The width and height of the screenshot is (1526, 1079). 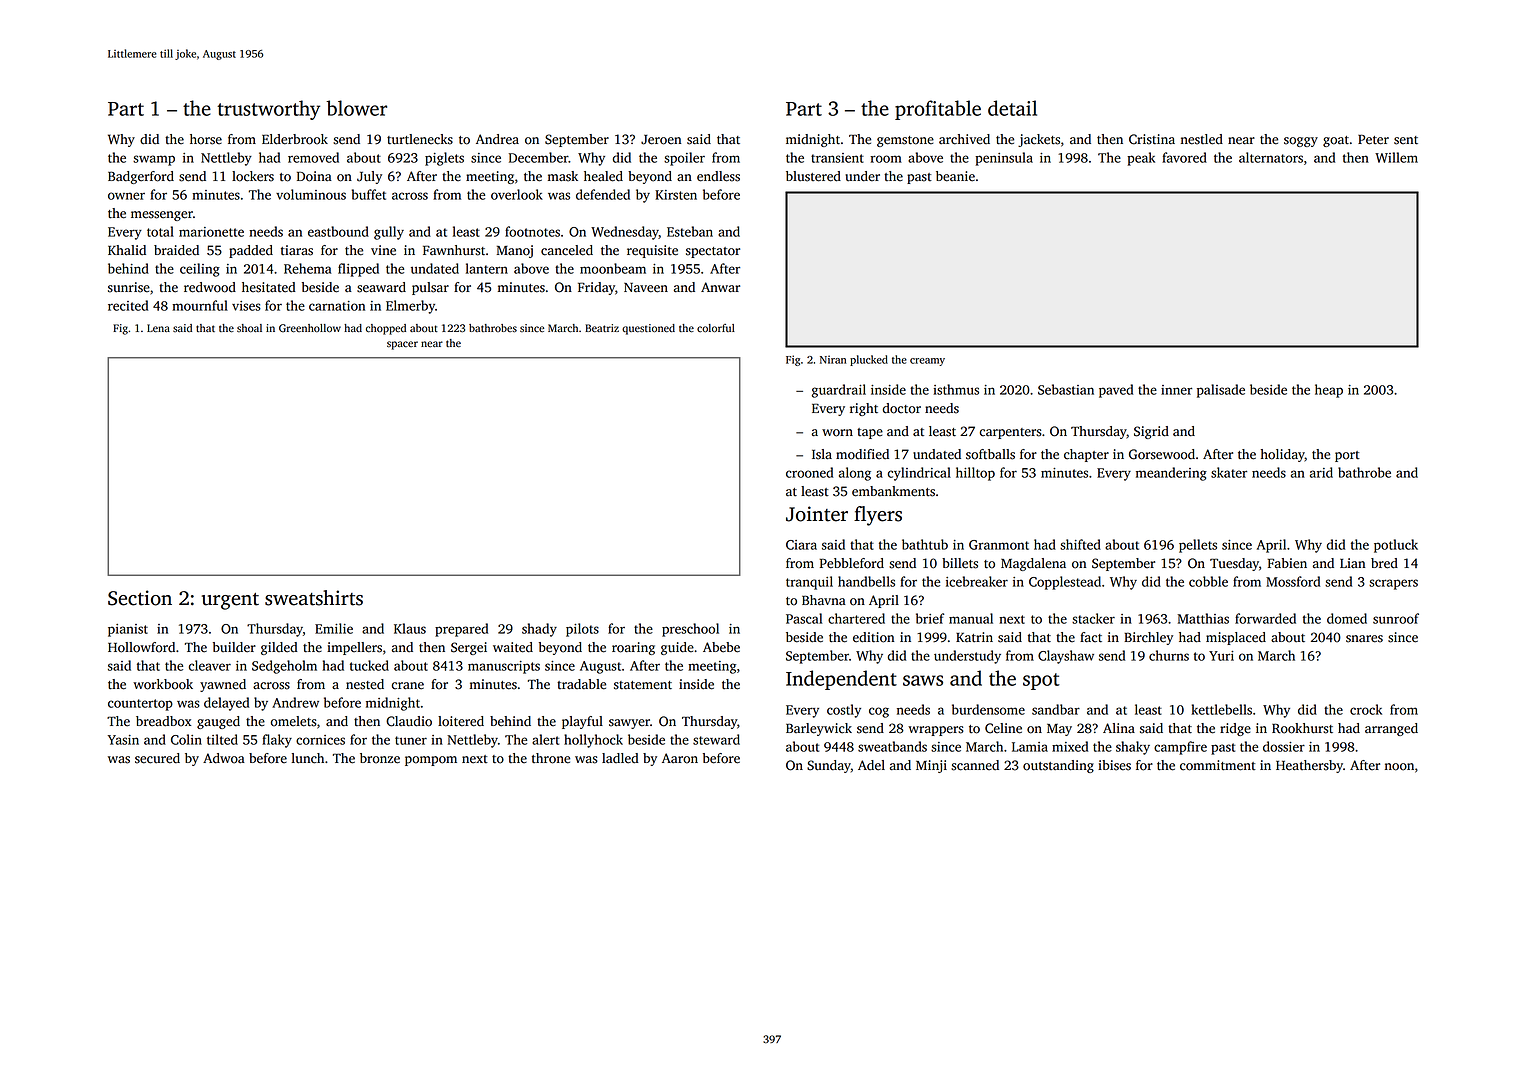 What do you see at coordinates (661, 140) in the screenshot?
I see `Jeroen` at bounding box center [661, 140].
